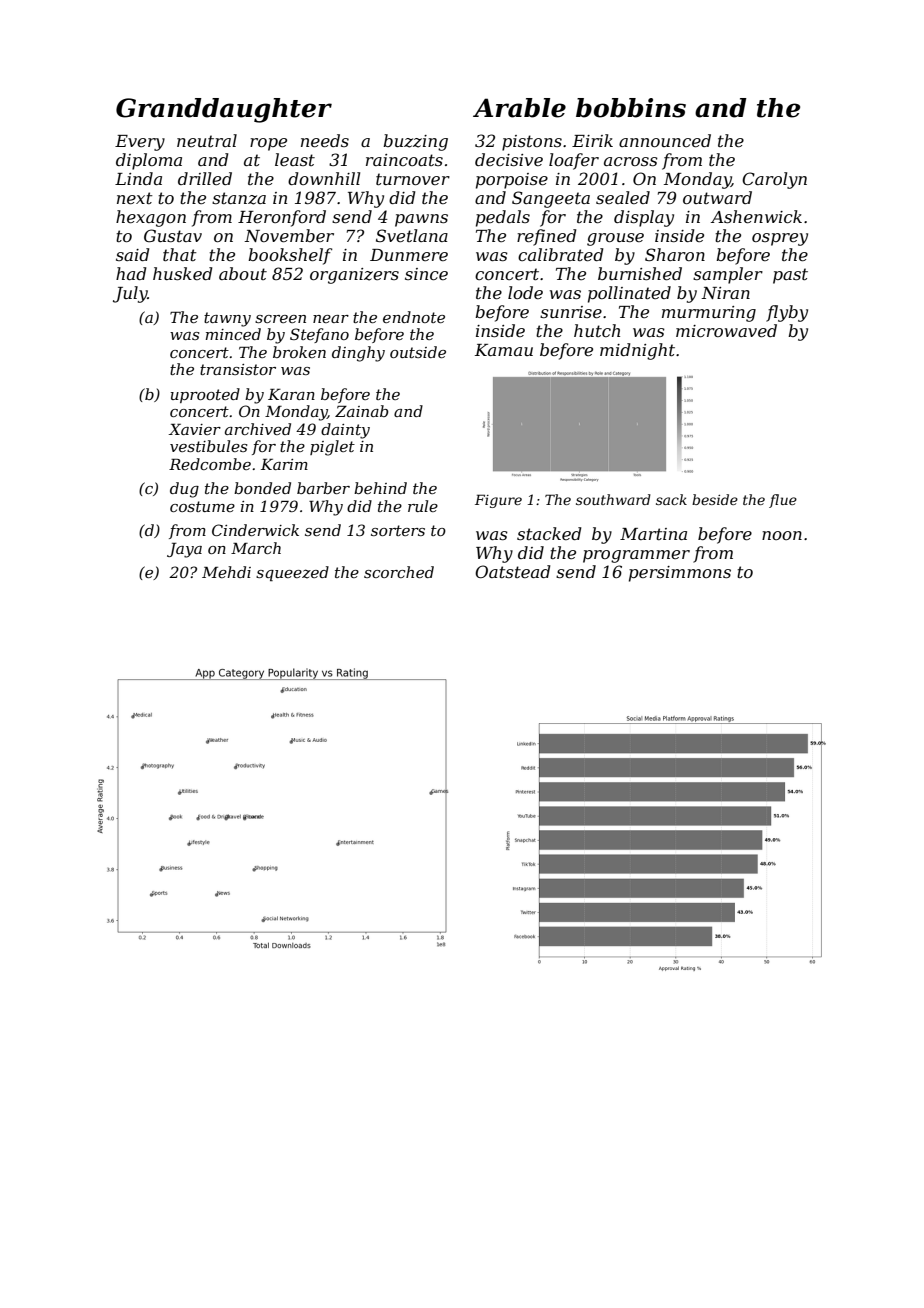 This screenshot has height=1308, width=924. Describe the element at coordinates (194, 429) in the screenshot. I see `Xavier` at that location.
